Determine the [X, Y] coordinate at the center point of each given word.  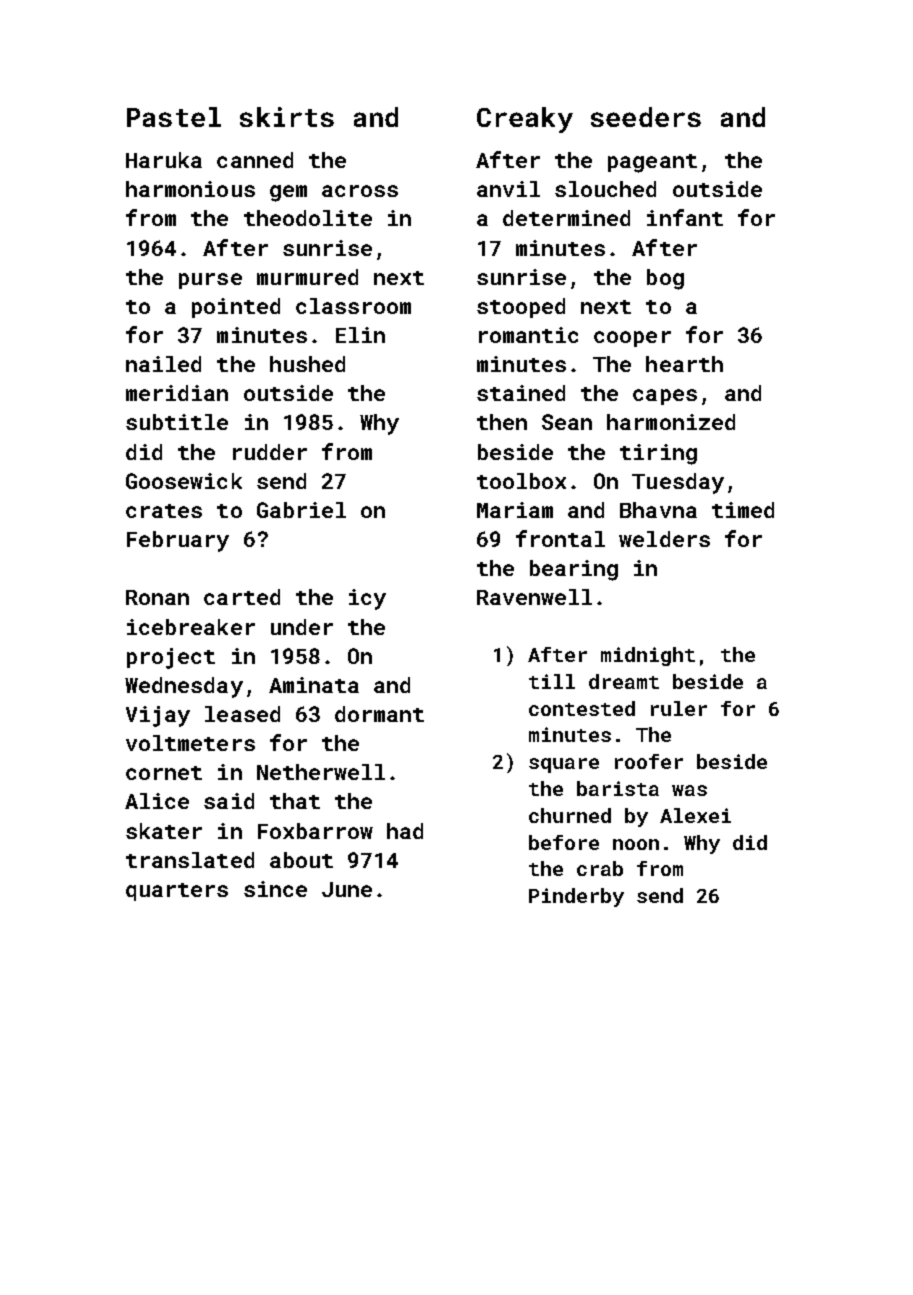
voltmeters [190, 743]
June [347, 889]
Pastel [174, 117]
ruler [679, 708]
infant [685, 217]
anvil [508, 189]
